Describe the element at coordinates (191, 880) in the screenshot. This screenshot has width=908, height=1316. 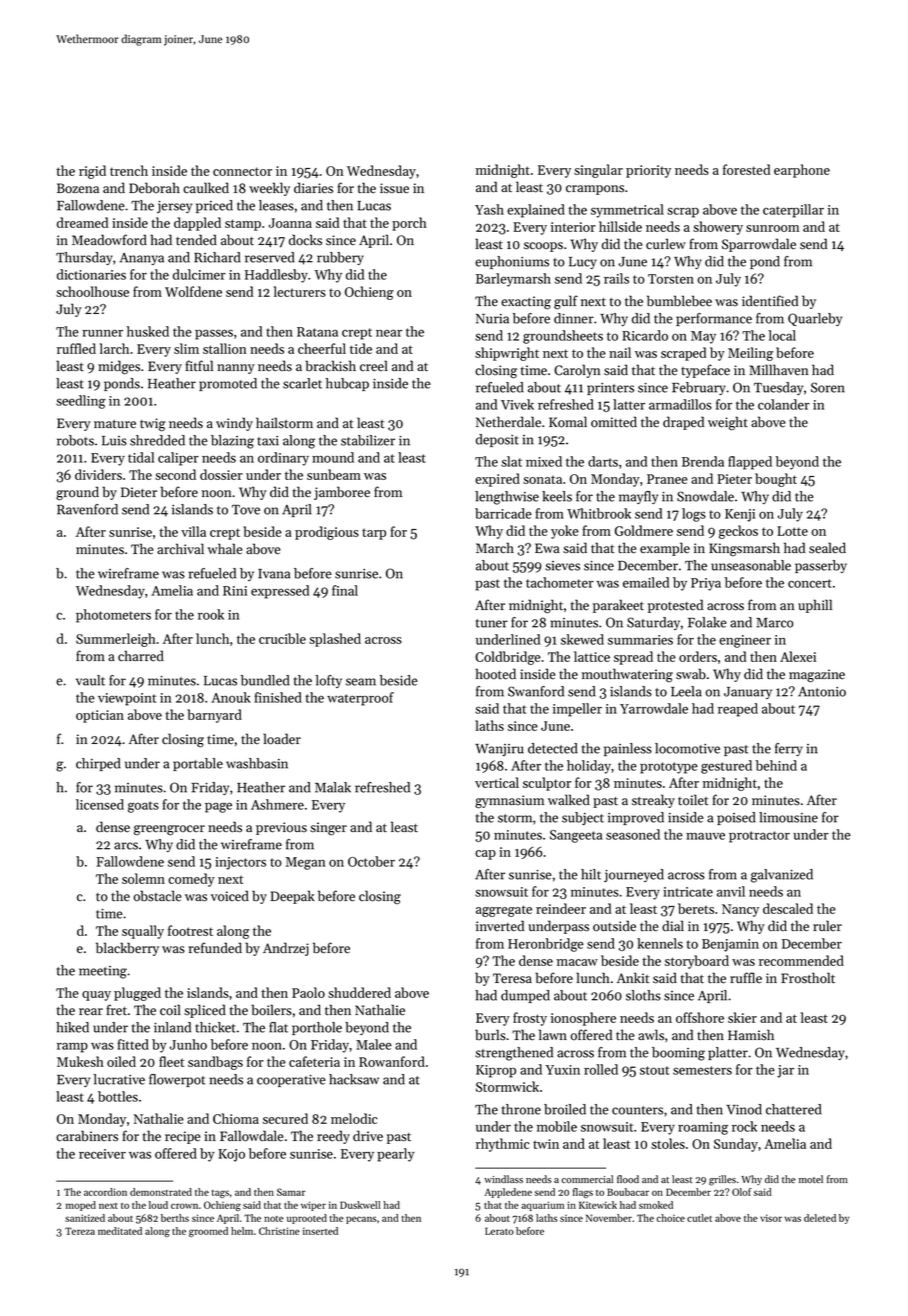
I see `comedy` at that location.
